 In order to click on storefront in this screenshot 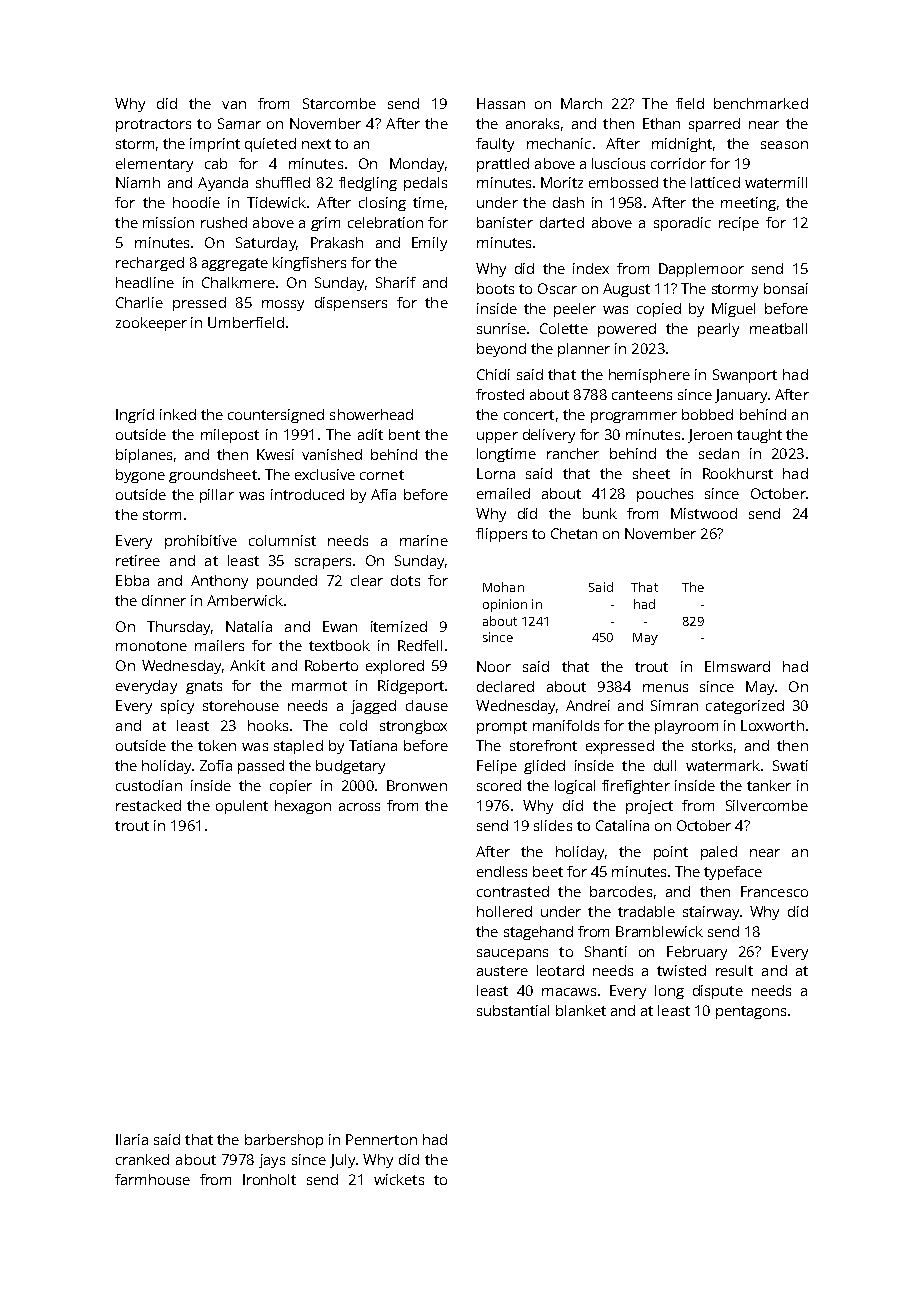, I will do `click(543, 745)`.
